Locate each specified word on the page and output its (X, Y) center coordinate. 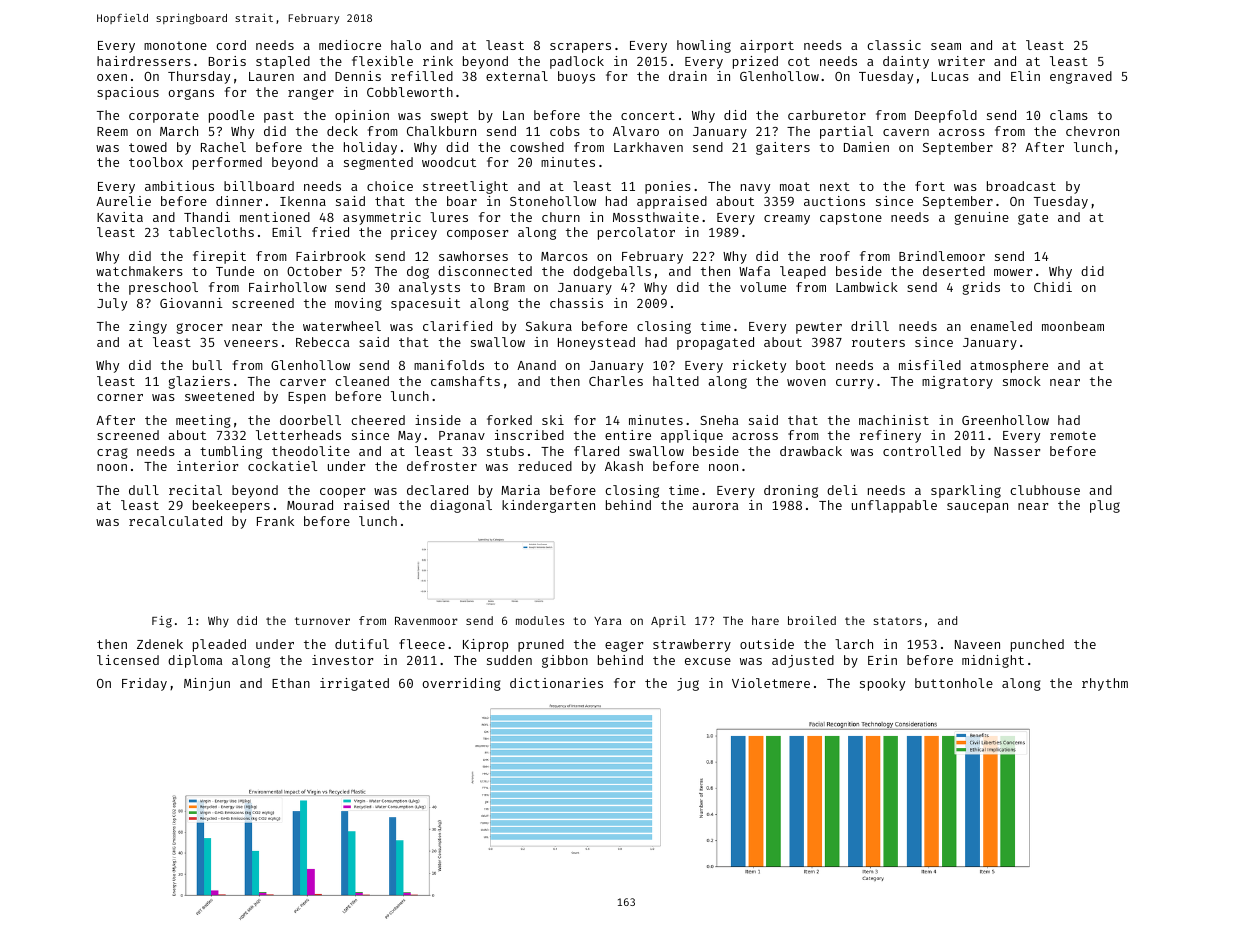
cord (231, 45)
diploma (195, 661)
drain (688, 76)
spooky (882, 684)
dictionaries (556, 683)
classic (894, 45)
